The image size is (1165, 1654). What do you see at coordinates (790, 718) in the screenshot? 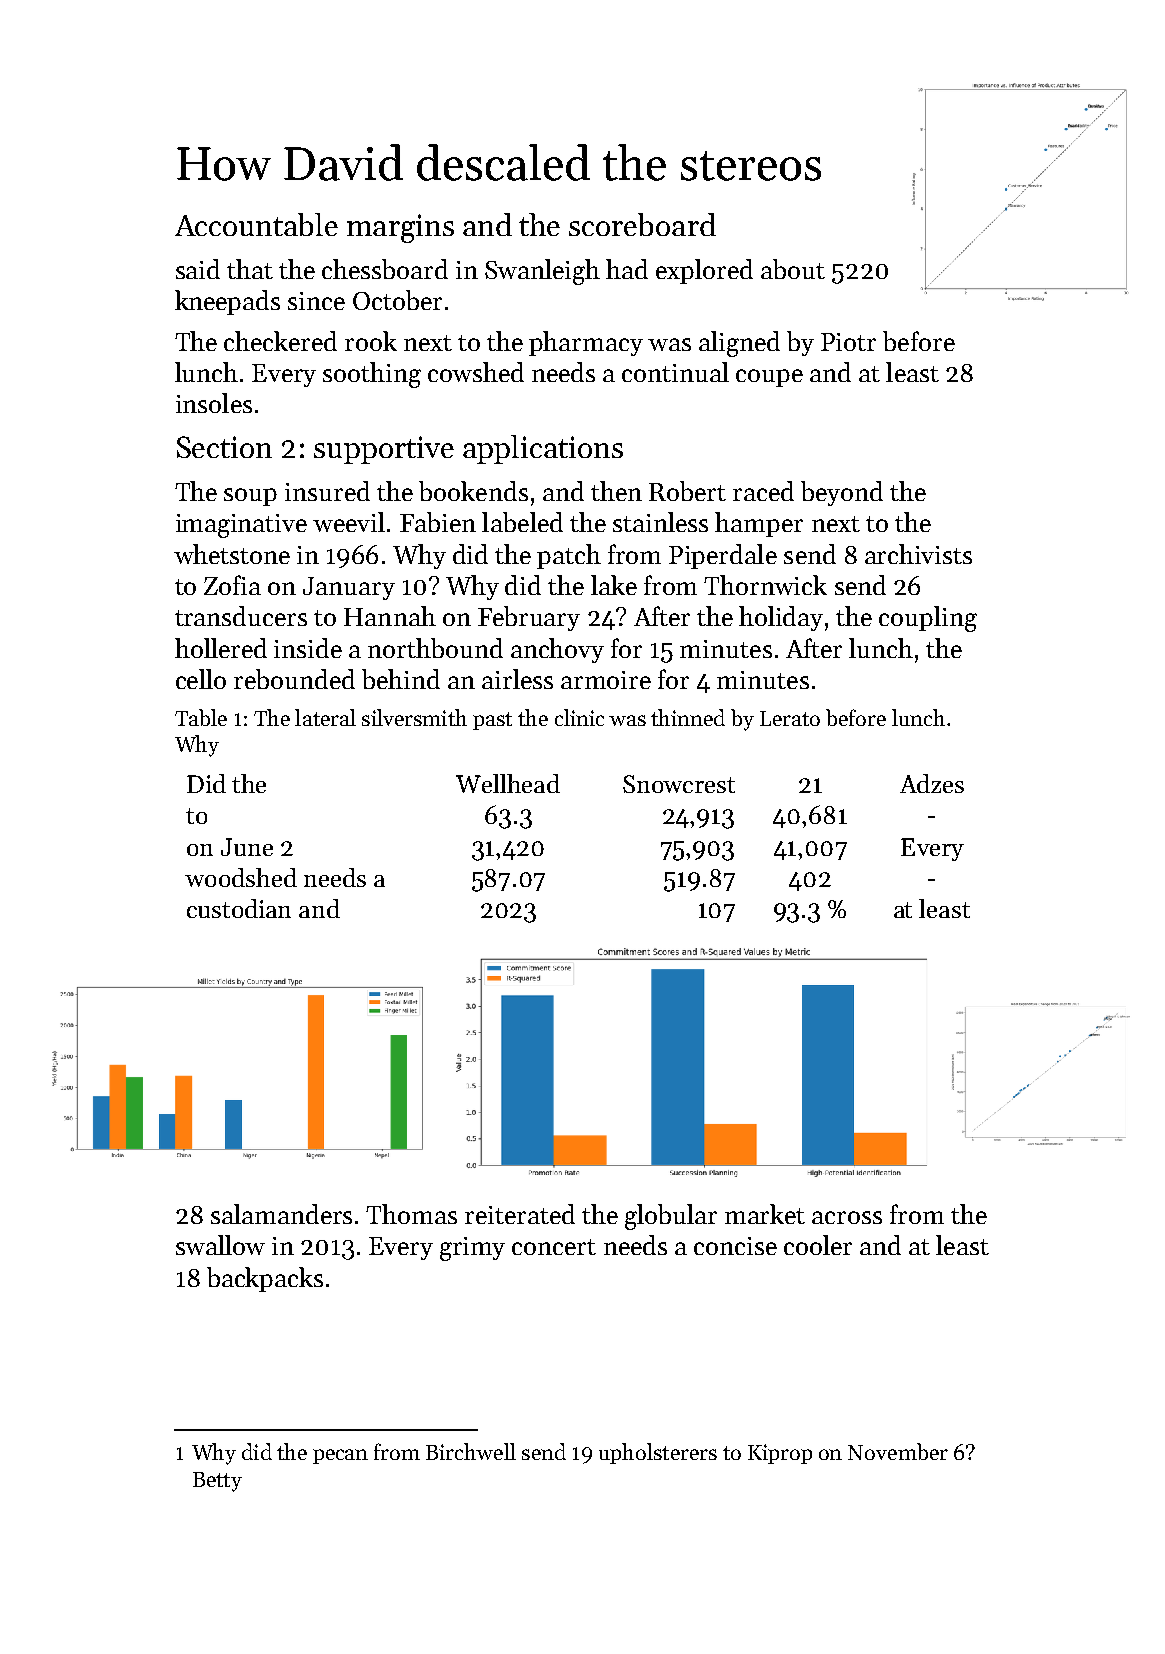
I see `Lerato` at bounding box center [790, 718].
